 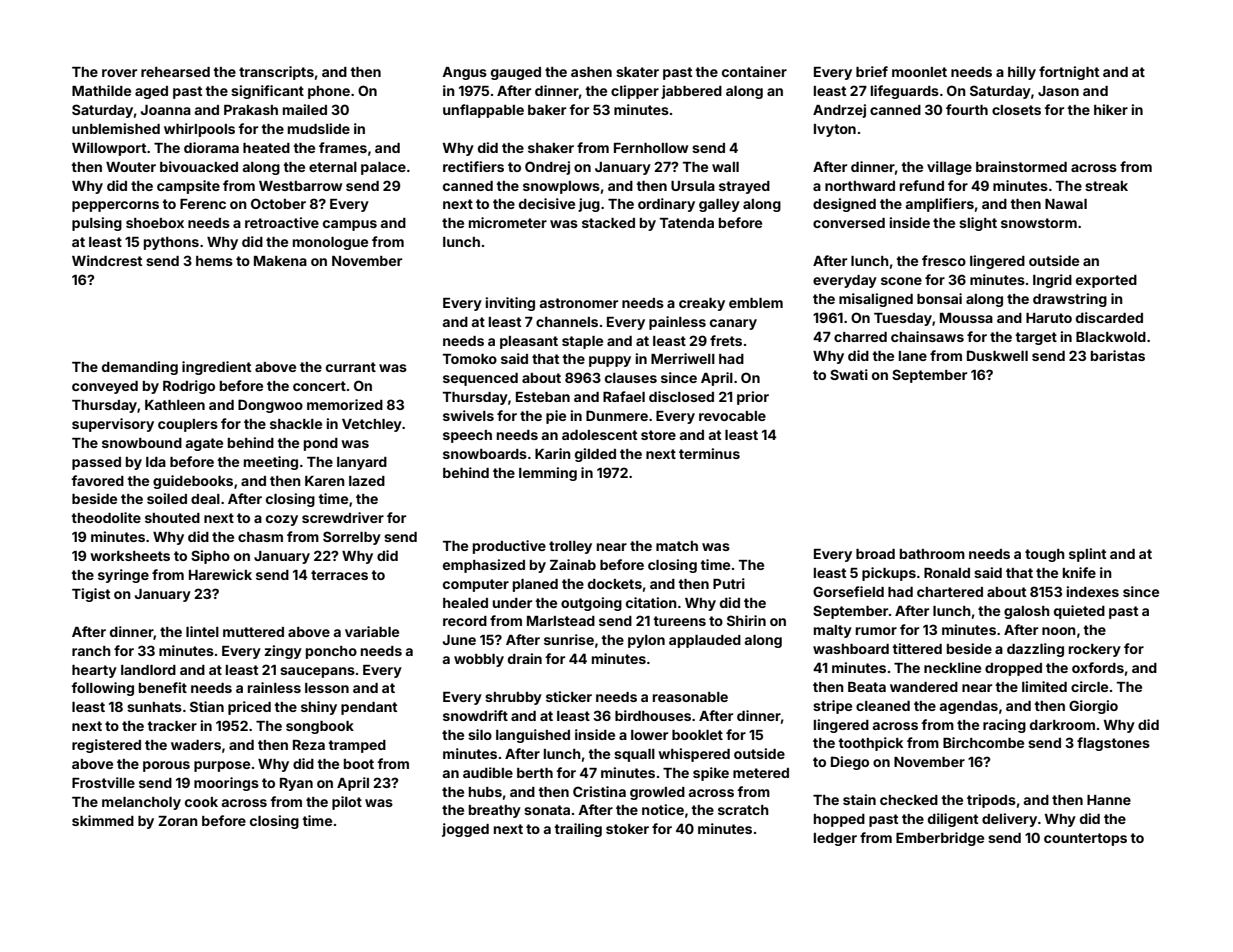 I want to click on unblemished, so click(x=116, y=128).
